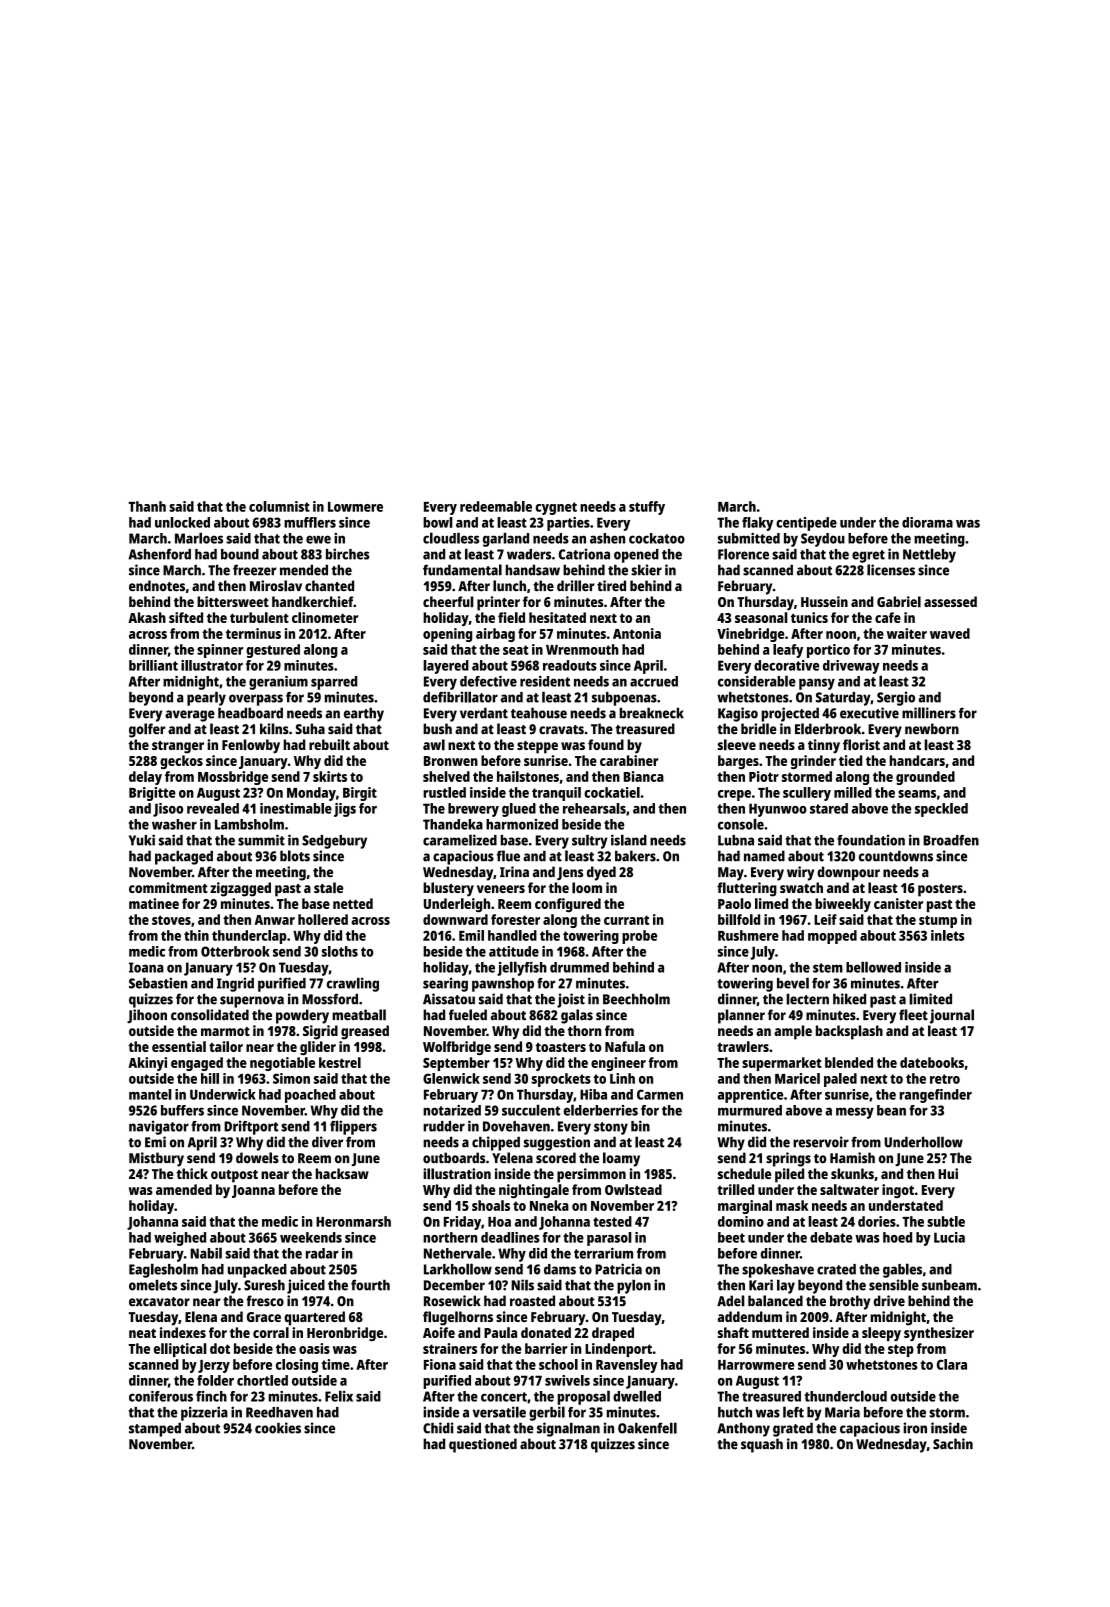 This screenshot has height=1607, width=1110. Describe the element at coordinates (584, 1030) in the screenshot. I see `thorn` at that location.
